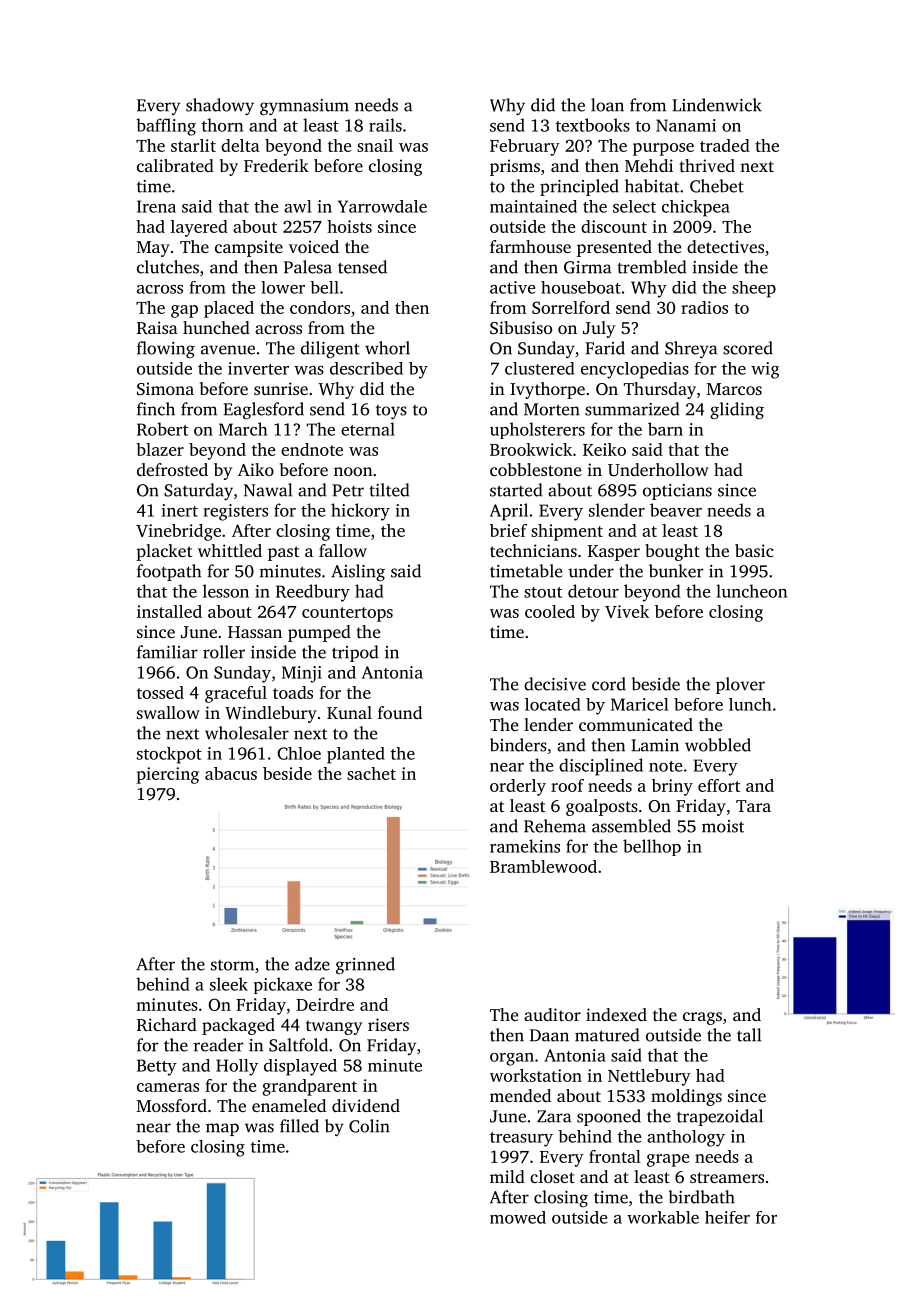 This image has width=924, height=1311. What do you see at coordinates (725, 246) in the image?
I see `detectives` at bounding box center [725, 246].
